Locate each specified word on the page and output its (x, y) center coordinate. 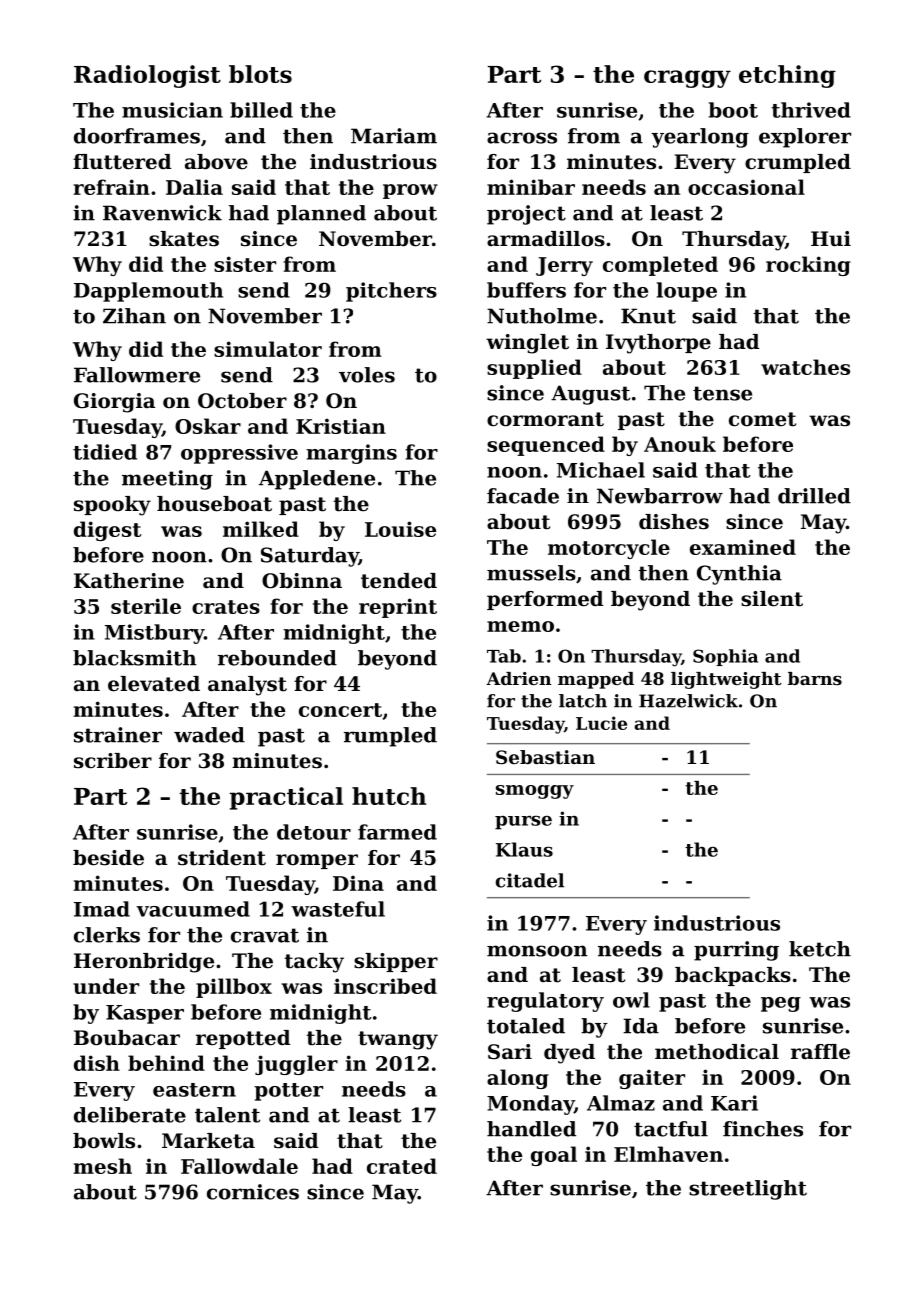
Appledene (317, 480)
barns (815, 678)
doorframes (137, 136)
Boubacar (127, 1038)
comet (762, 419)
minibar (531, 187)
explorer (805, 138)
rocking (808, 266)
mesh (103, 1166)
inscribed (385, 986)
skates (184, 239)
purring (736, 951)
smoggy (535, 792)
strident (222, 858)
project (526, 215)
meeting (167, 480)
